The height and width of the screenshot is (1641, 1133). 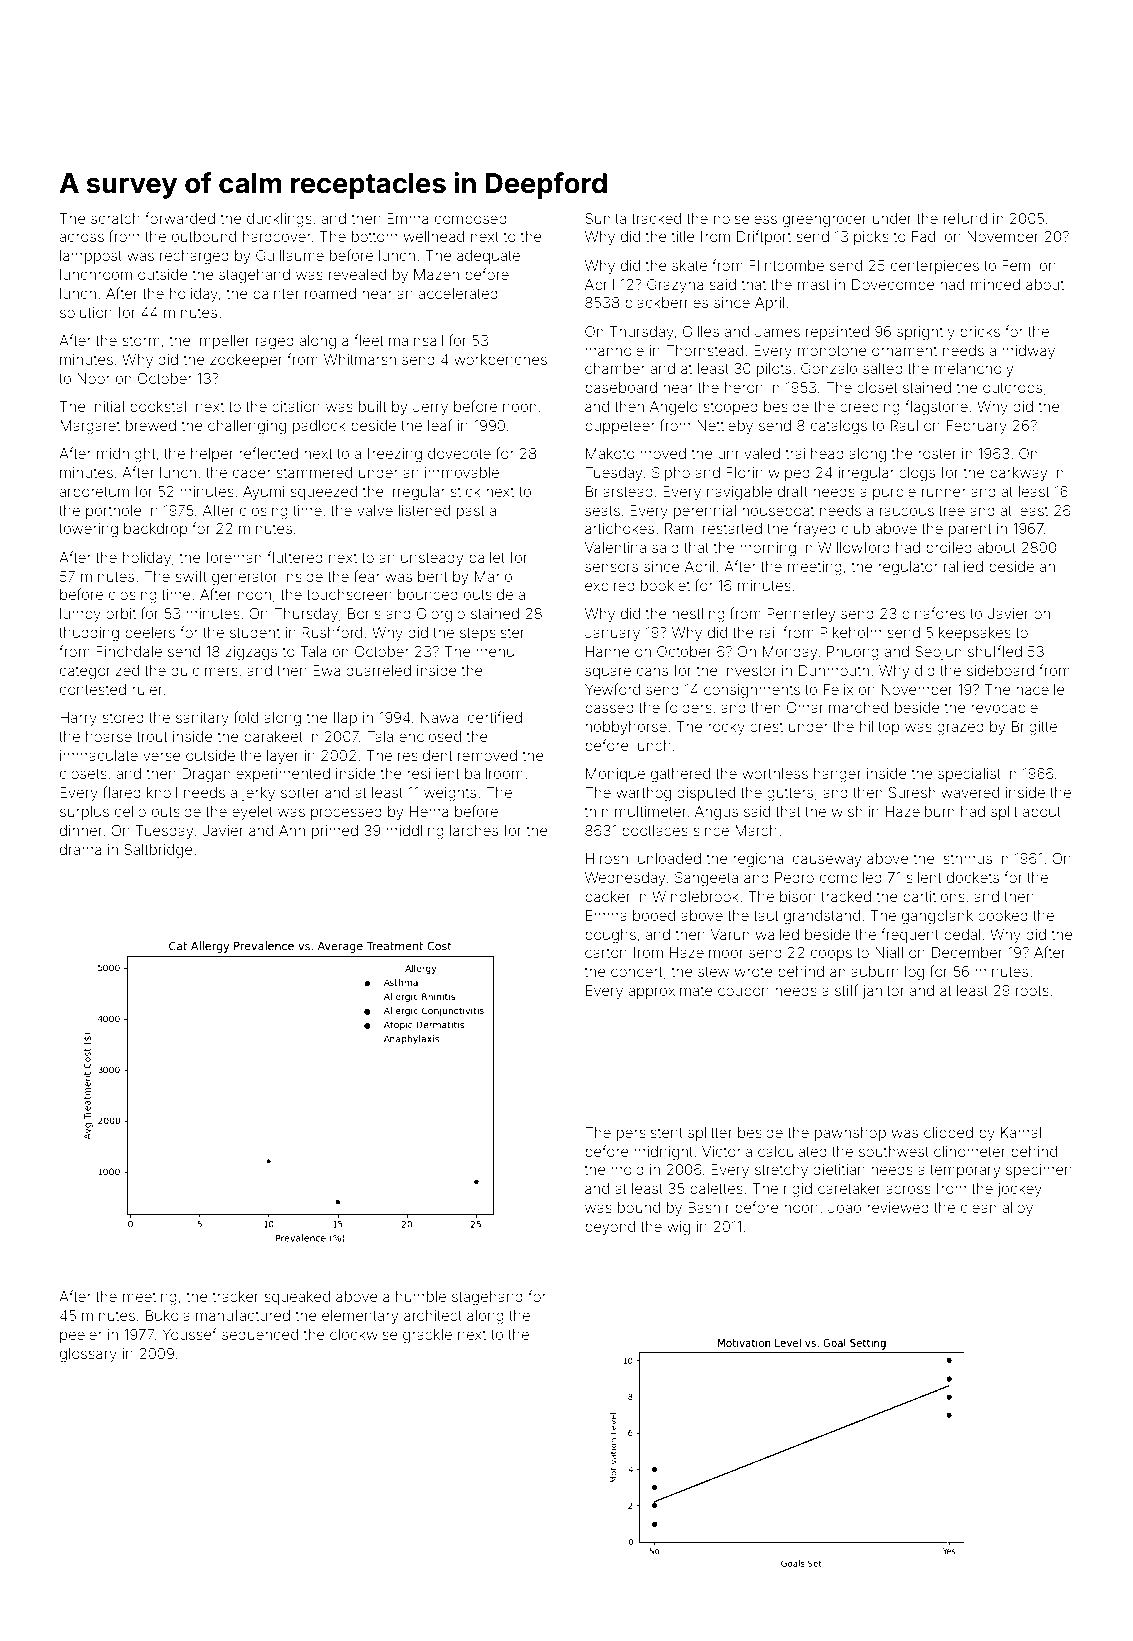 What do you see at coordinates (90, 427) in the screenshot?
I see `Margaret` at bounding box center [90, 427].
